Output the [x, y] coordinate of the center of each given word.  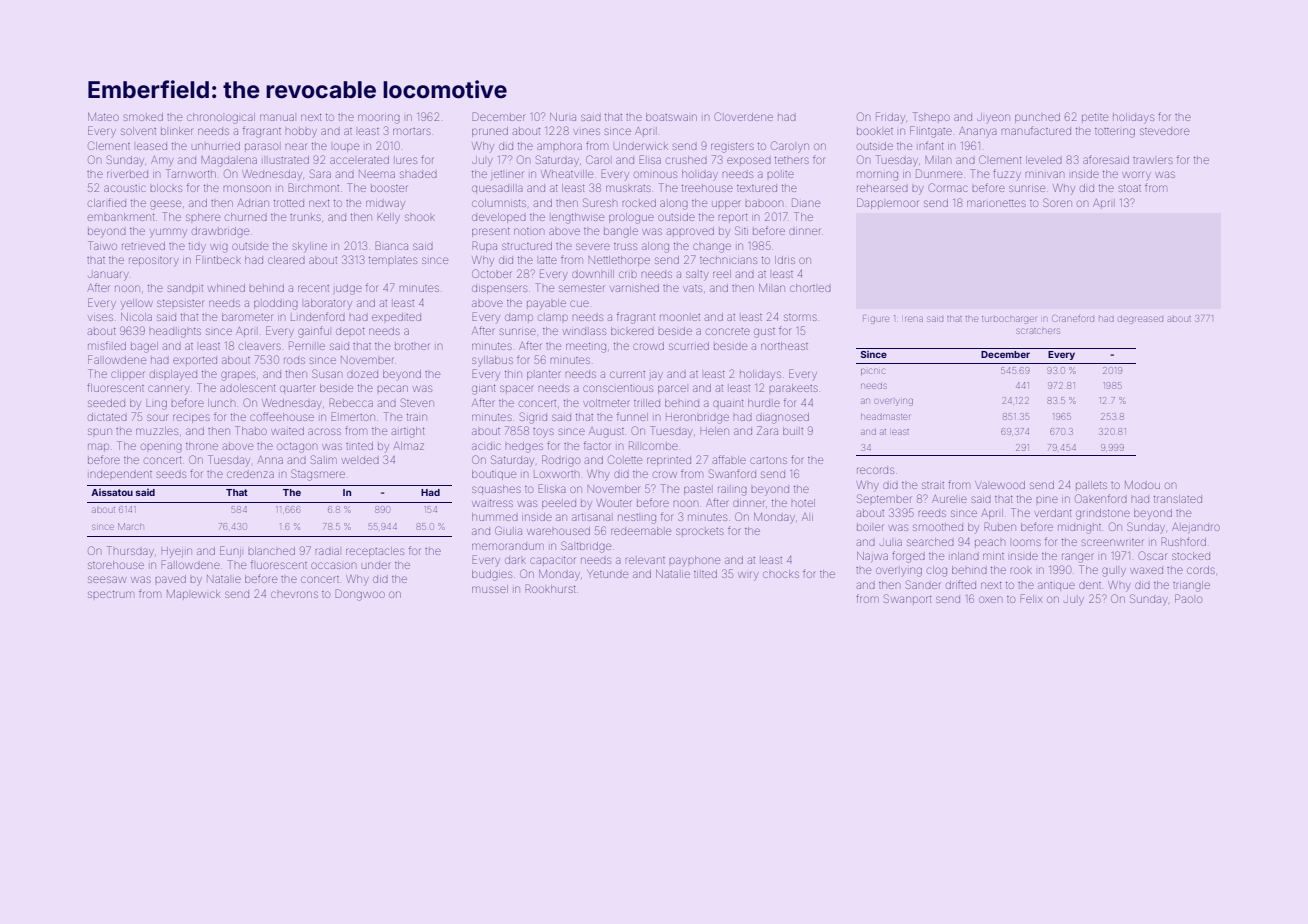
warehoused [558, 531]
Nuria [563, 117]
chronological [221, 118]
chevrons [294, 594]
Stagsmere [318, 475]
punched [1037, 118]
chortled [810, 288]
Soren [1057, 202]
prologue [631, 218]
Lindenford [318, 316]
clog [937, 571]
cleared [286, 260]
